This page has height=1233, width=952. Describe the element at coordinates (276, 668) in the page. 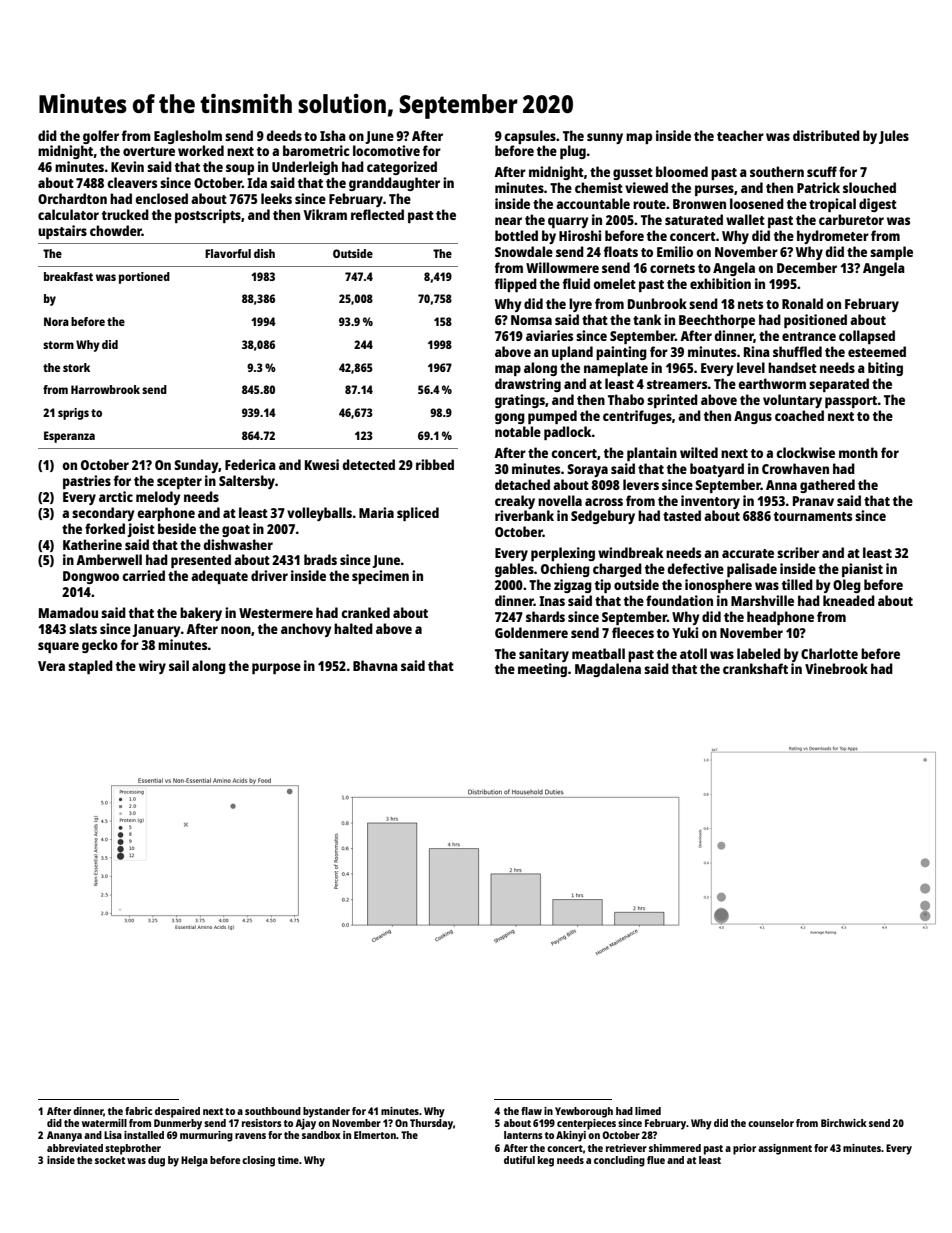

I see `purpose` at that location.
